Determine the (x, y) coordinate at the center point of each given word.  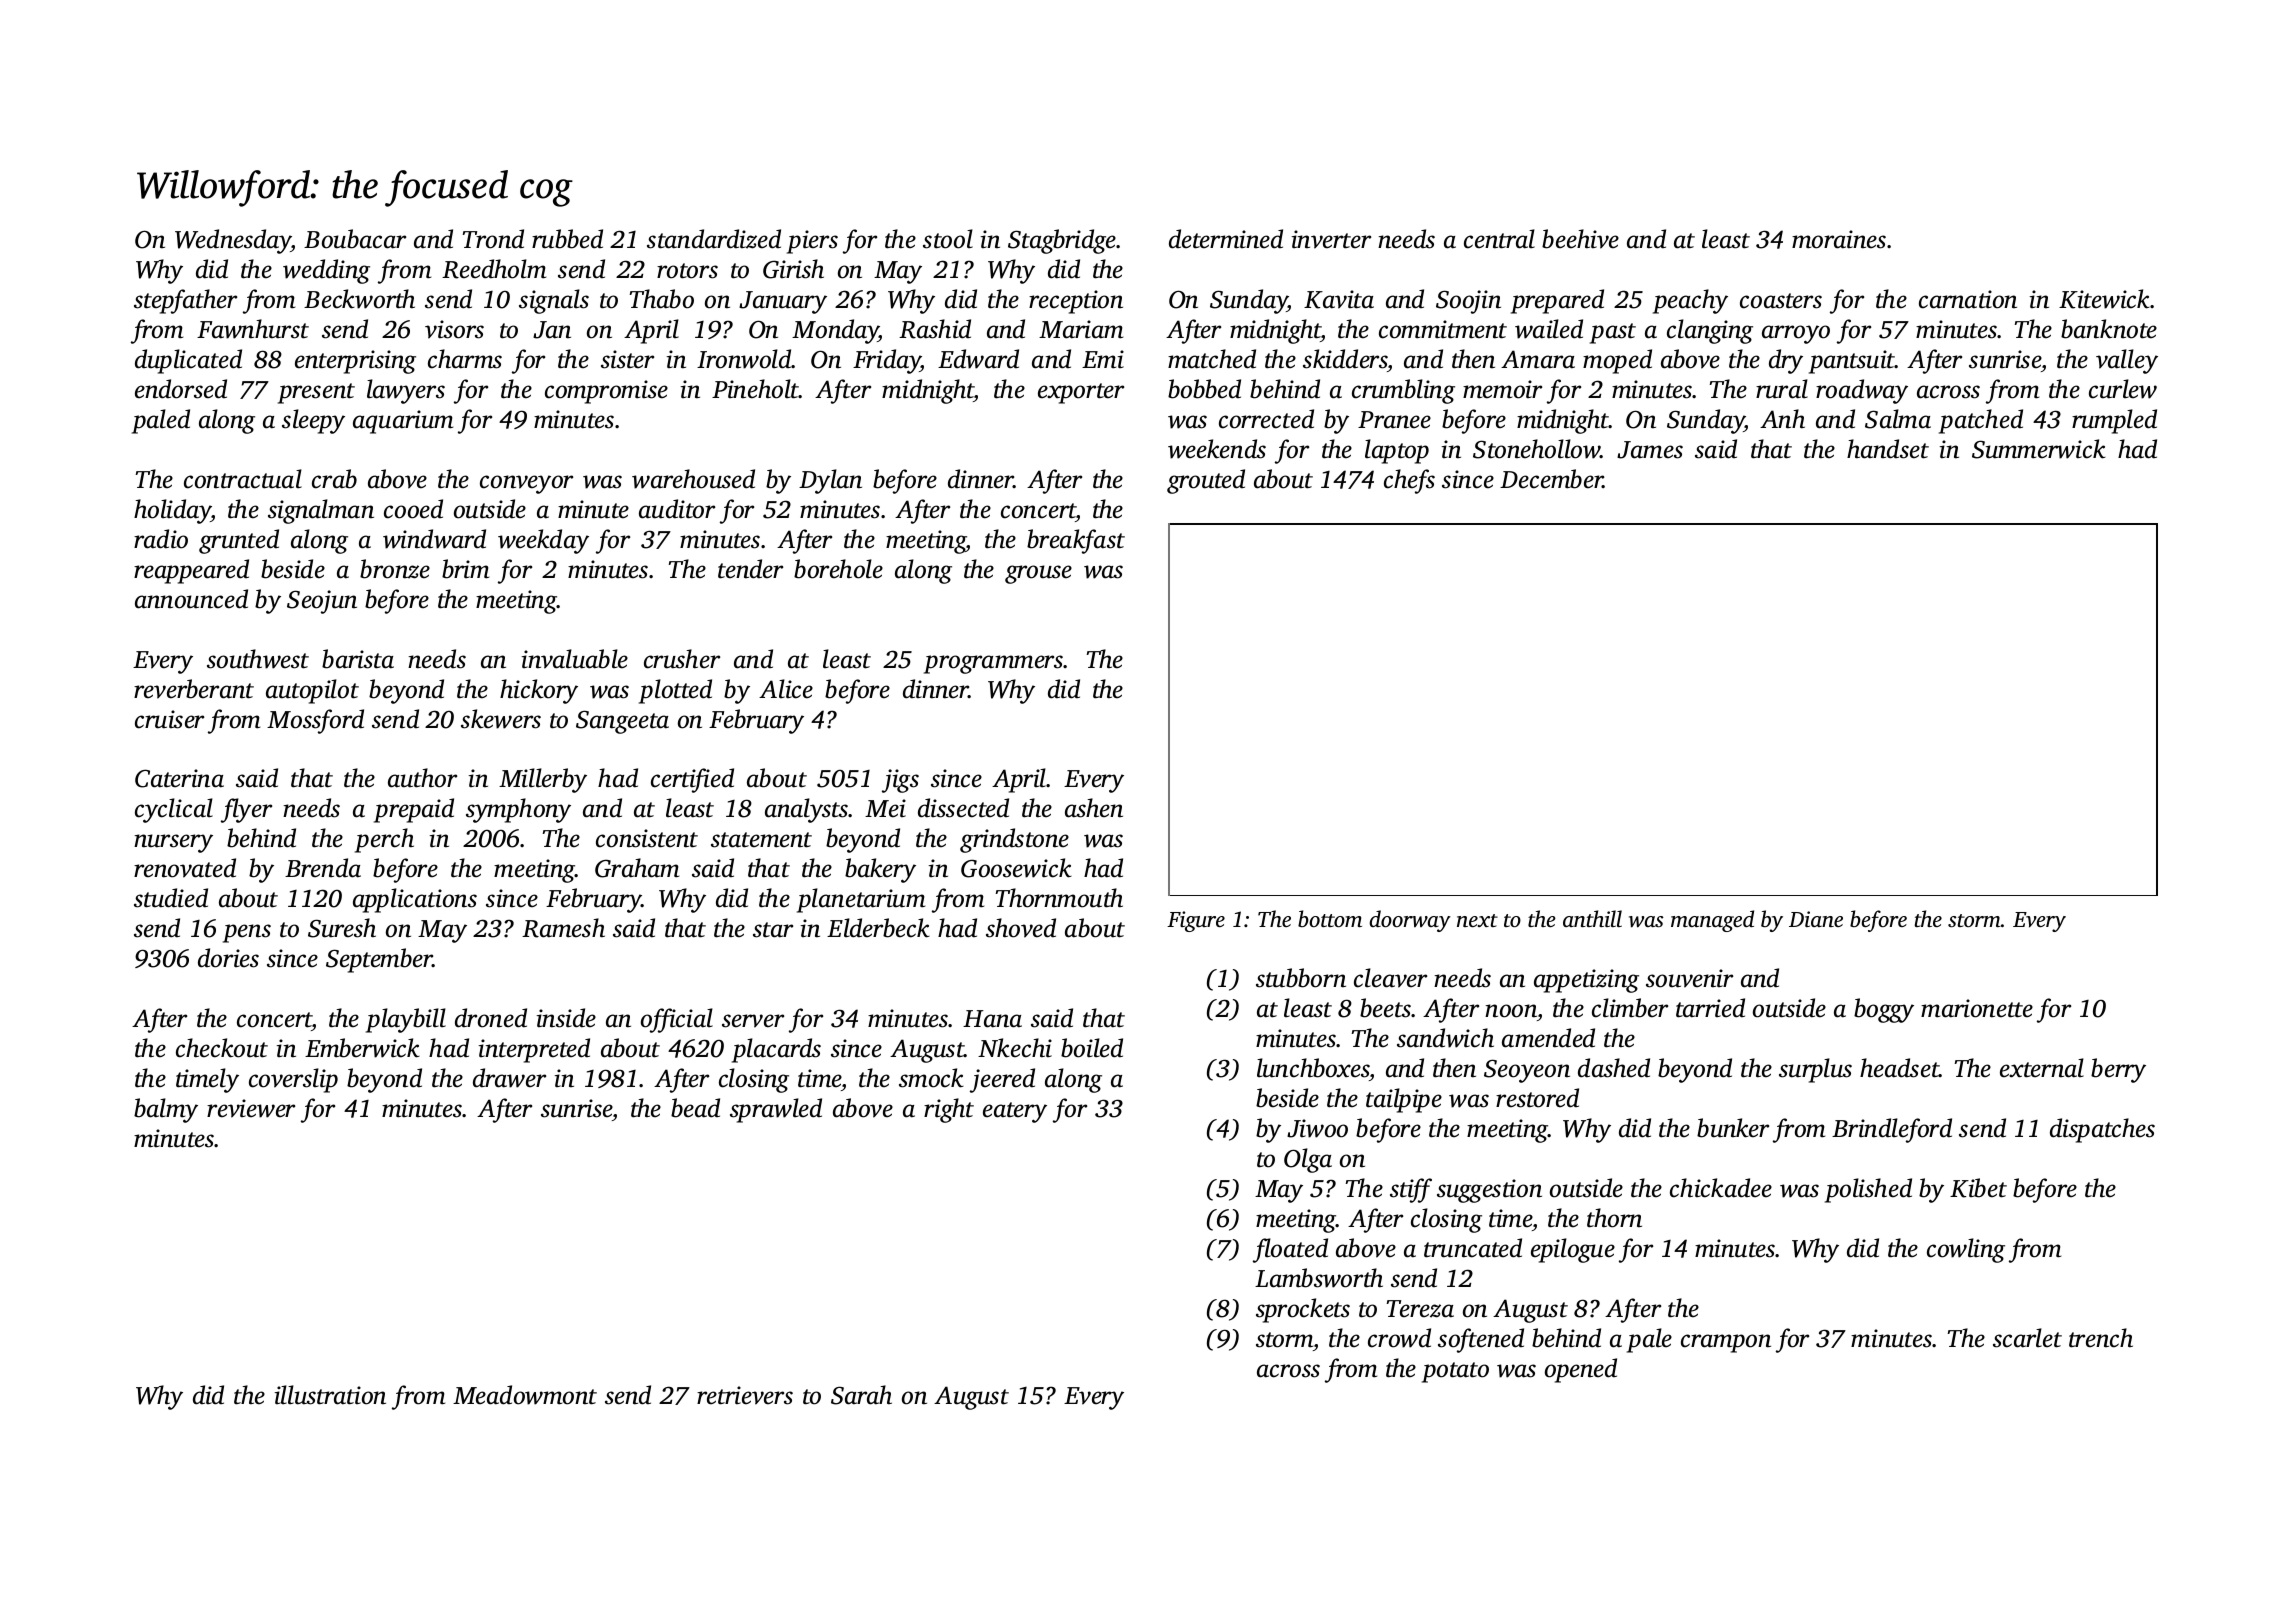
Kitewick (2105, 299)
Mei (885, 808)
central (1499, 239)
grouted (1206, 481)
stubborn (1301, 978)
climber (1630, 1008)
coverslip (293, 1080)
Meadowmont (525, 1395)
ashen (1094, 808)
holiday (172, 511)
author (422, 778)
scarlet (2027, 1338)
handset (1888, 449)
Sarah (861, 1395)
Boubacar (355, 239)
